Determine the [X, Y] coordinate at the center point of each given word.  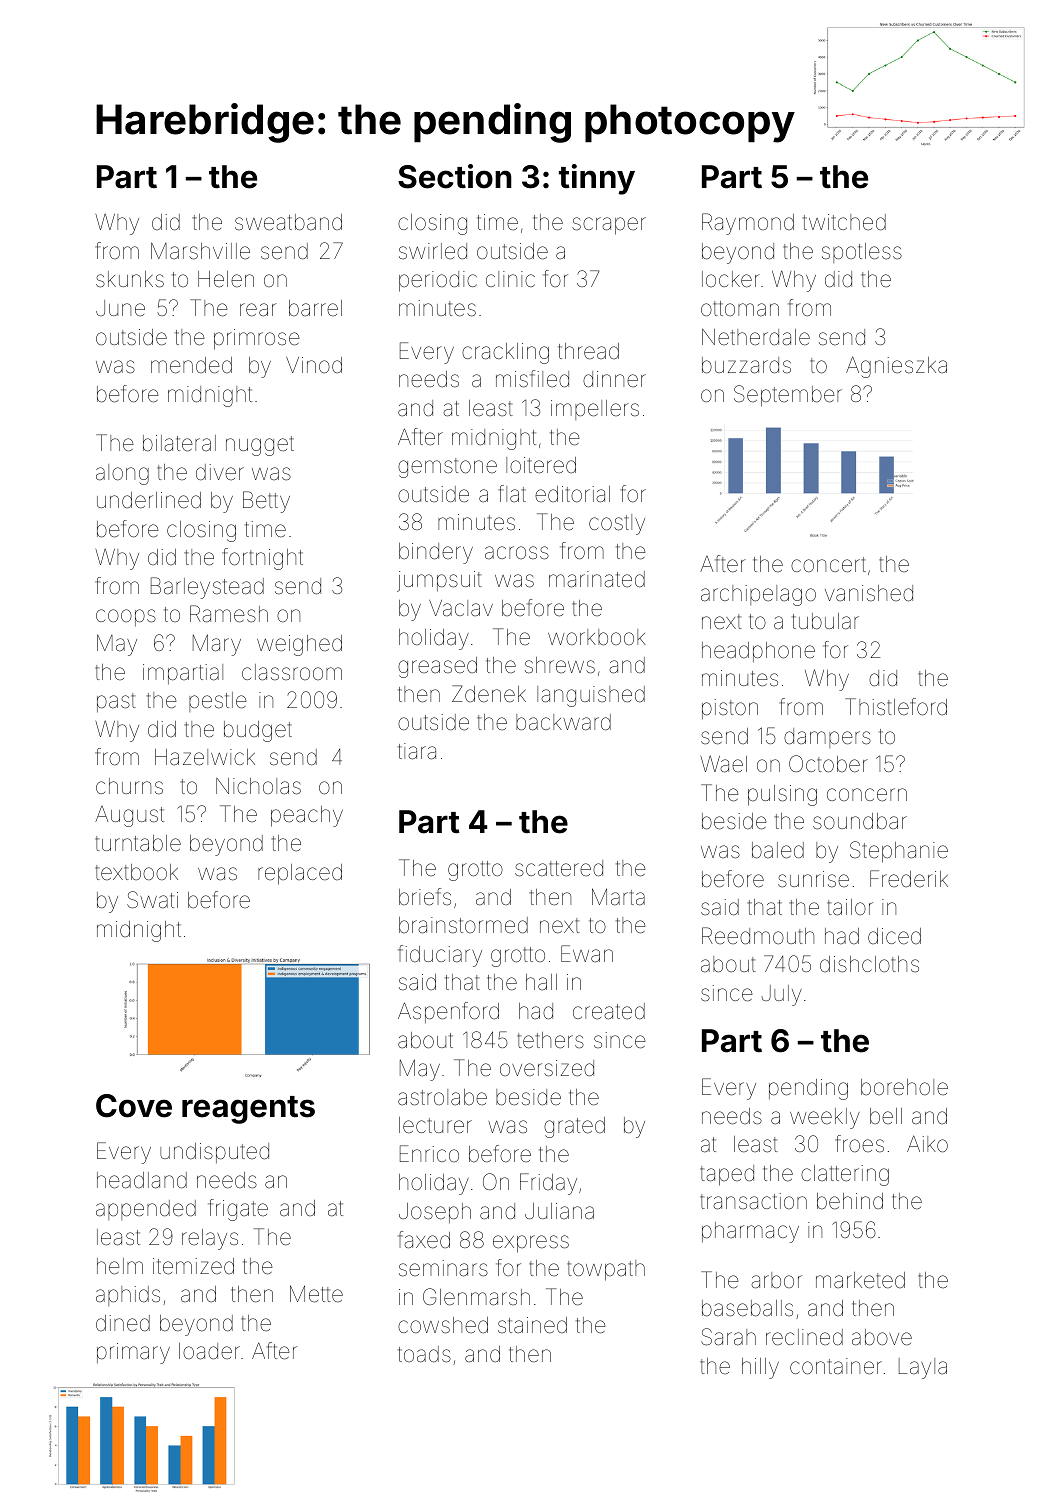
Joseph [435, 1213]
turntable [138, 843]
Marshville [200, 251]
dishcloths [869, 964]
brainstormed [463, 925]
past [116, 702]
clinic [510, 279]
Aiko [927, 1143]
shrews [560, 665]
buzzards [746, 365]
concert [828, 565]
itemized [193, 1266]
